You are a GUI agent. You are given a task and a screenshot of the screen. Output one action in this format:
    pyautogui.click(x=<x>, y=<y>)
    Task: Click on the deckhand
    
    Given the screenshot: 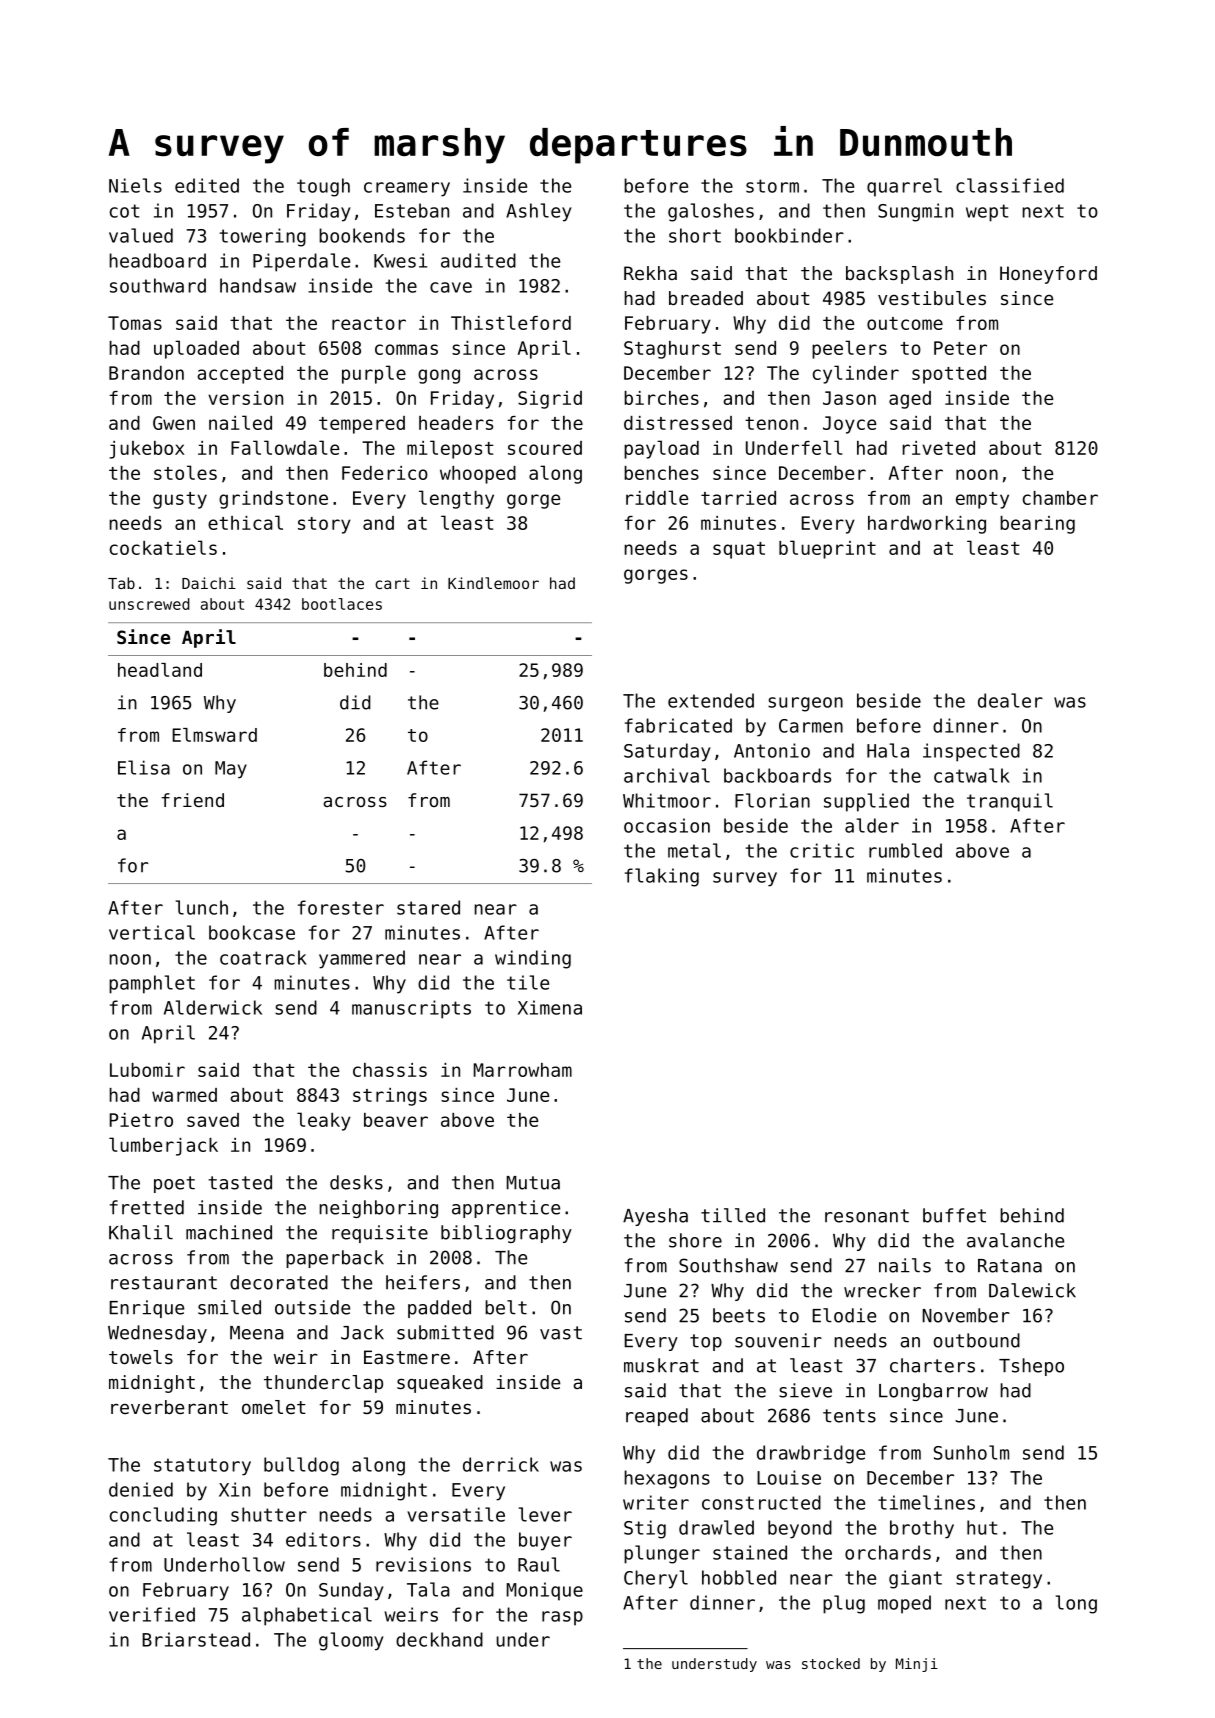 What is the action you would take?
    pyautogui.click(x=439, y=1639)
